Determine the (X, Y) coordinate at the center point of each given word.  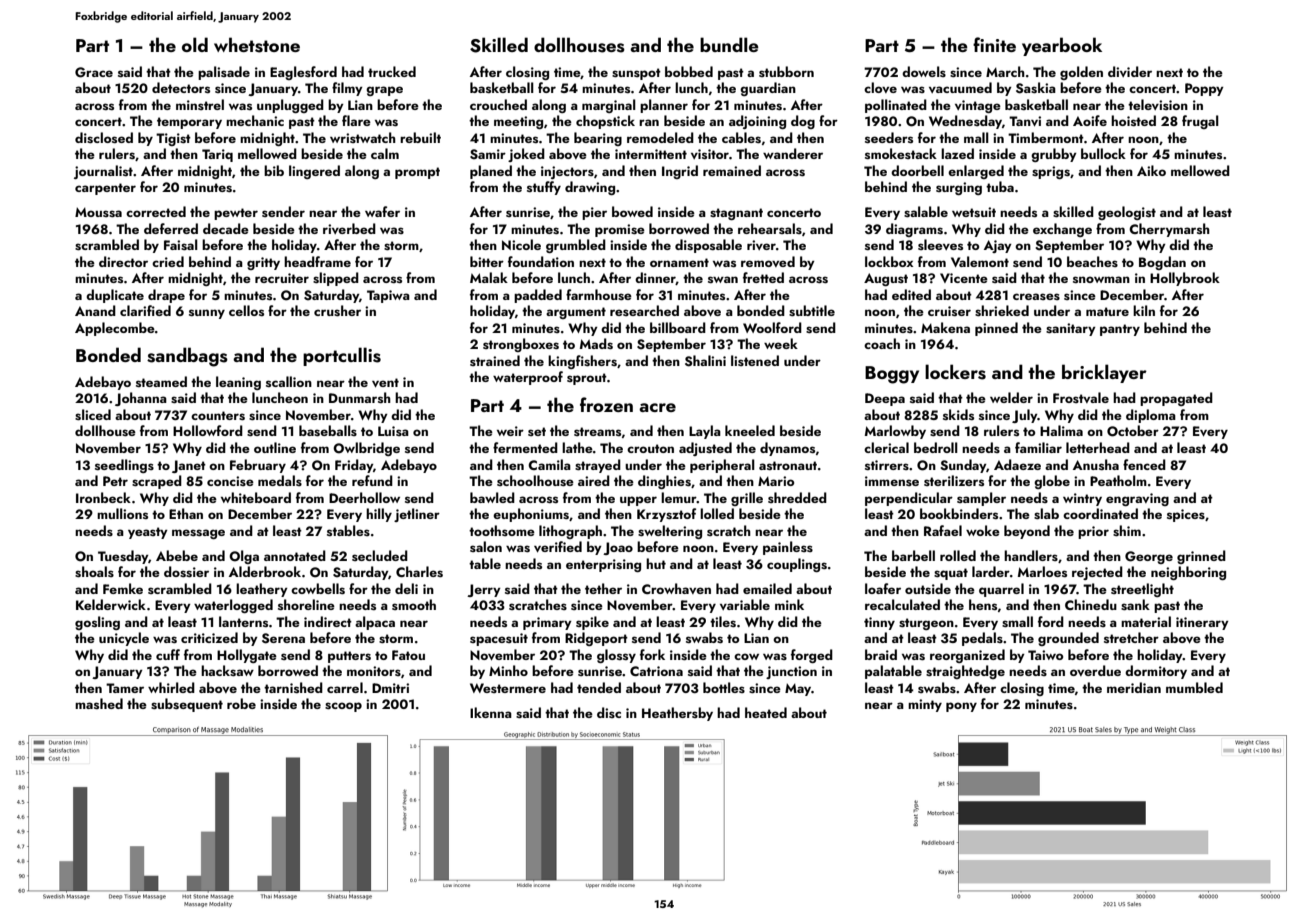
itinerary (1202, 623)
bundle (729, 44)
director (123, 261)
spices (1186, 515)
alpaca (375, 623)
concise (230, 481)
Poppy (1204, 89)
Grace (94, 72)
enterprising (603, 565)
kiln (1144, 310)
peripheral (722, 466)
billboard (678, 327)
